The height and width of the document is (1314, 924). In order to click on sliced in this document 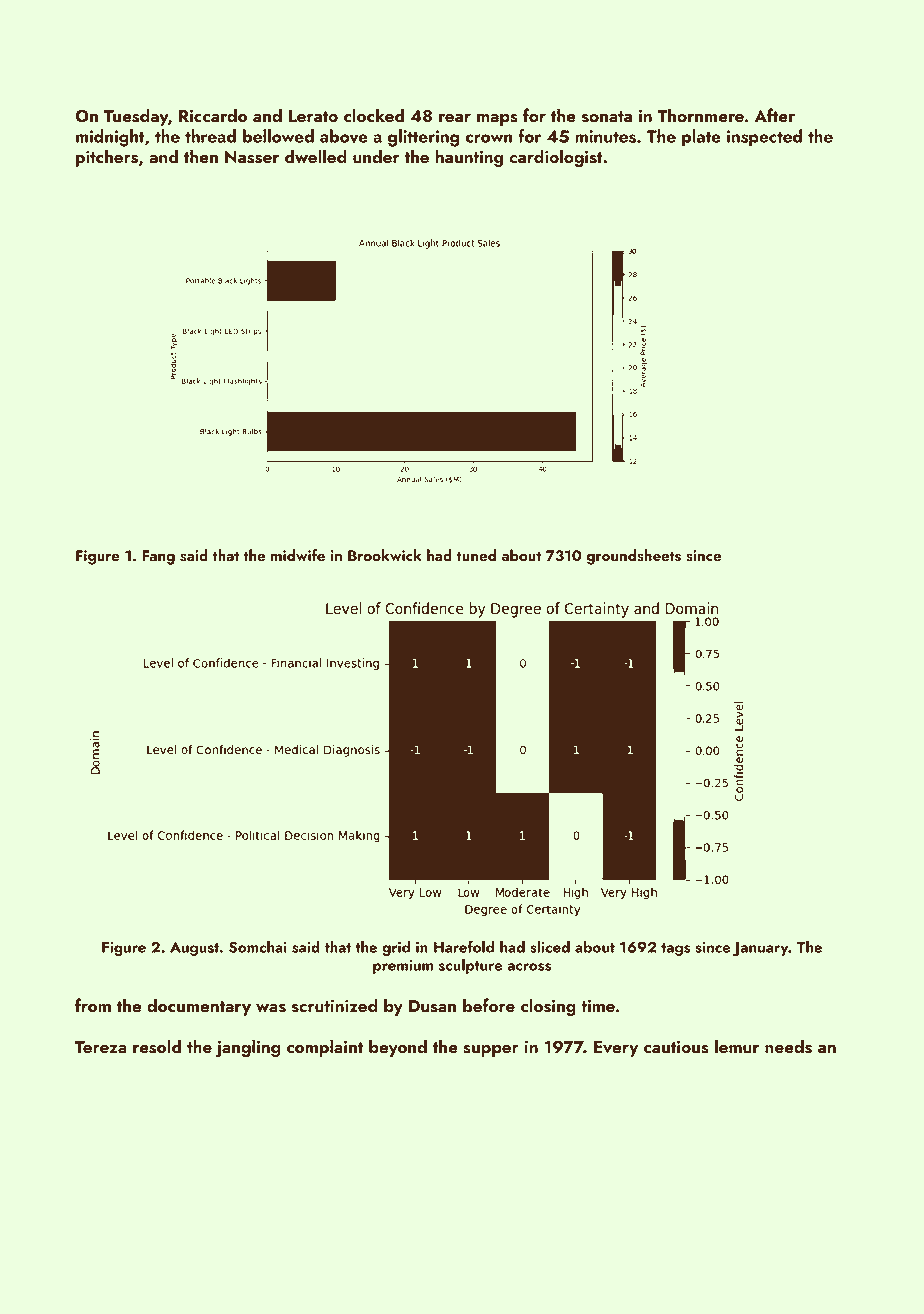, I will do `click(550, 946)`.
